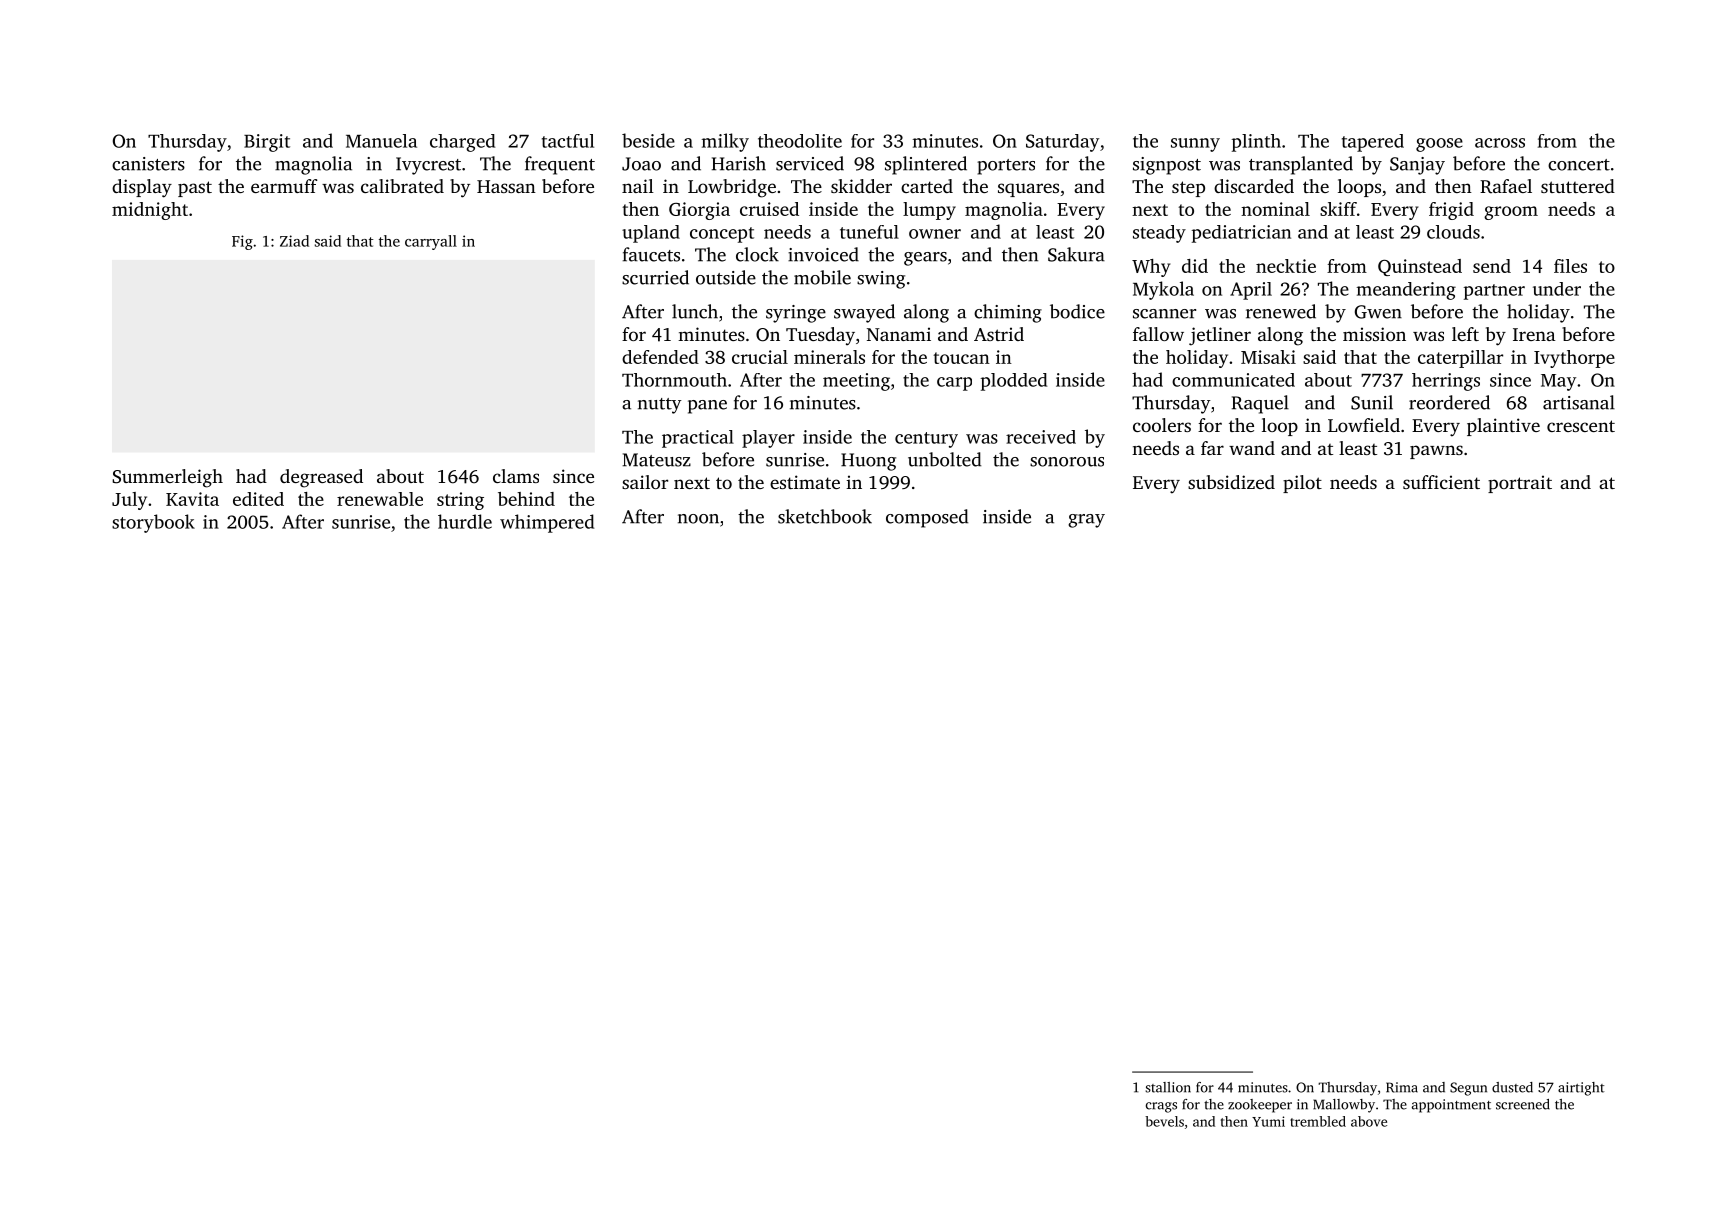  I want to click on trembled, so click(1318, 1121).
